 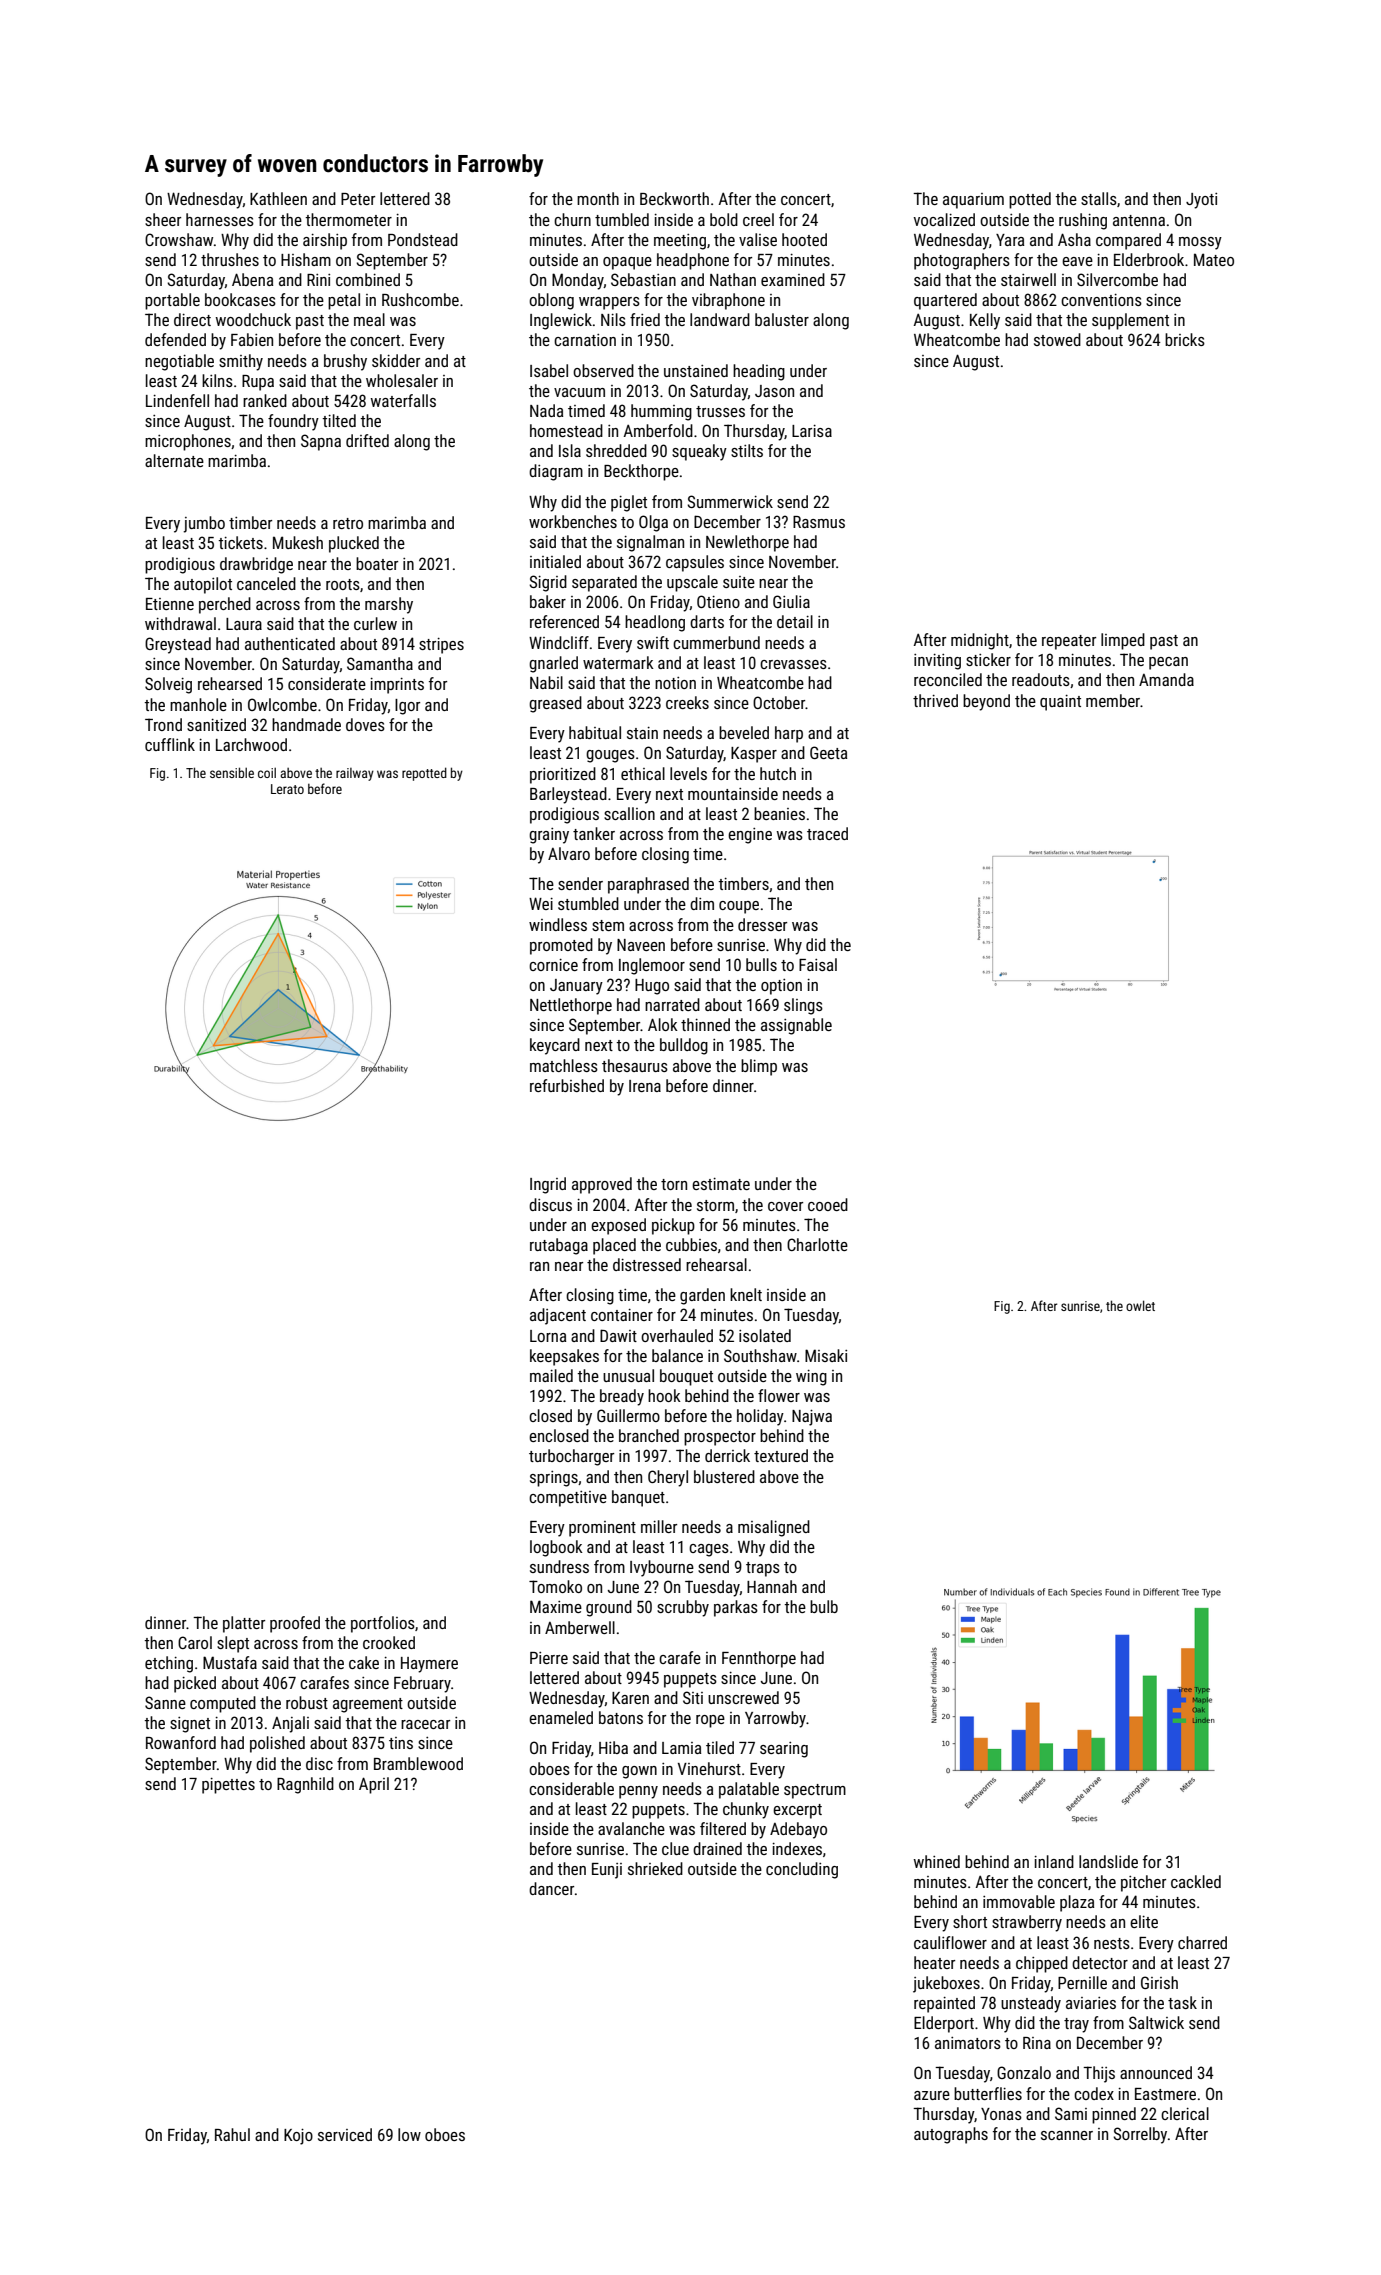 I want to click on railway, so click(x=355, y=774).
